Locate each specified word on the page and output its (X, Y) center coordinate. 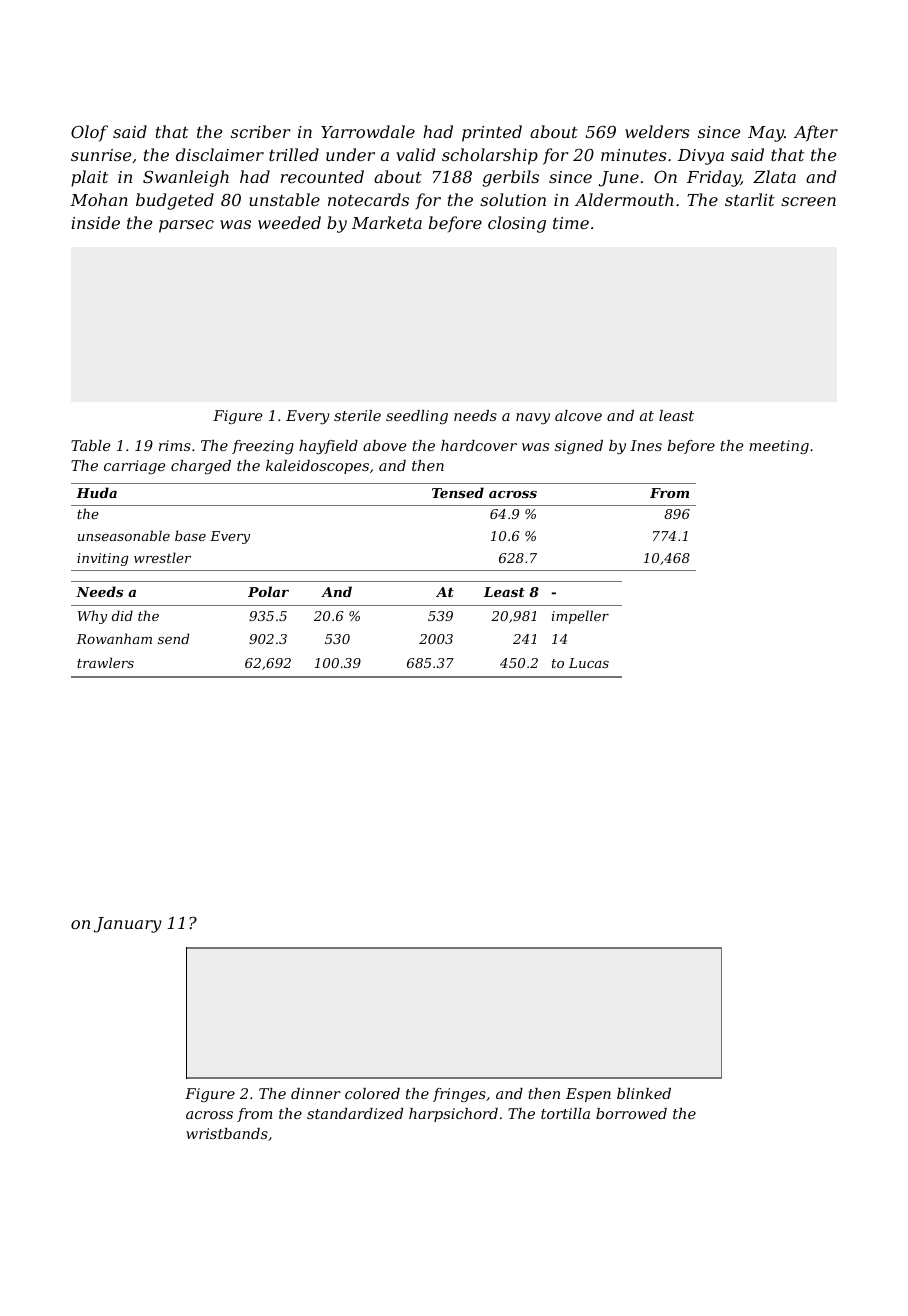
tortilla (565, 1113)
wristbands (227, 1133)
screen (808, 201)
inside (95, 222)
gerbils (510, 178)
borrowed (631, 1113)
